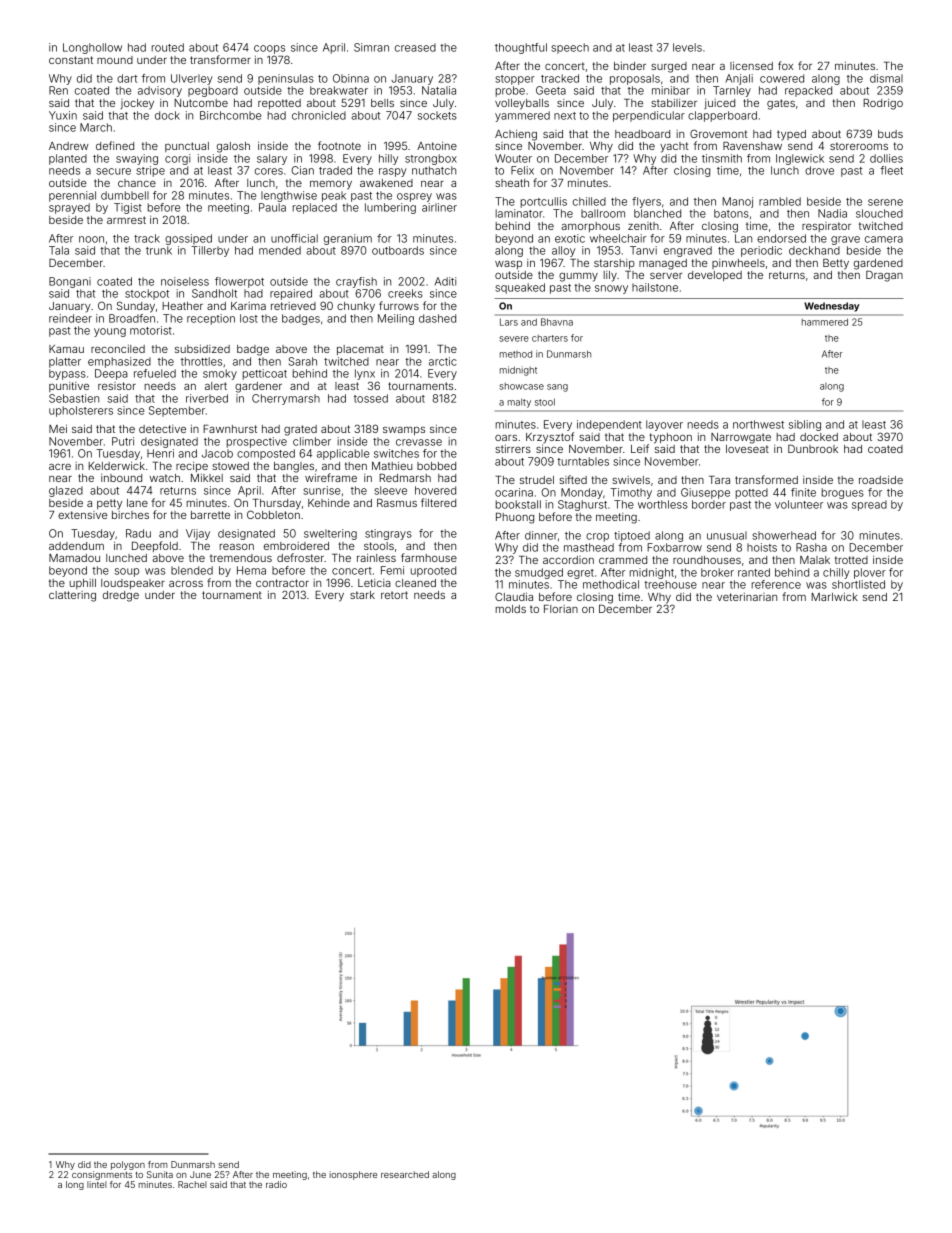 The image size is (952, 1233). Describe the element at coordinates (825, 322) in the page. I see `hammered` at that location.
